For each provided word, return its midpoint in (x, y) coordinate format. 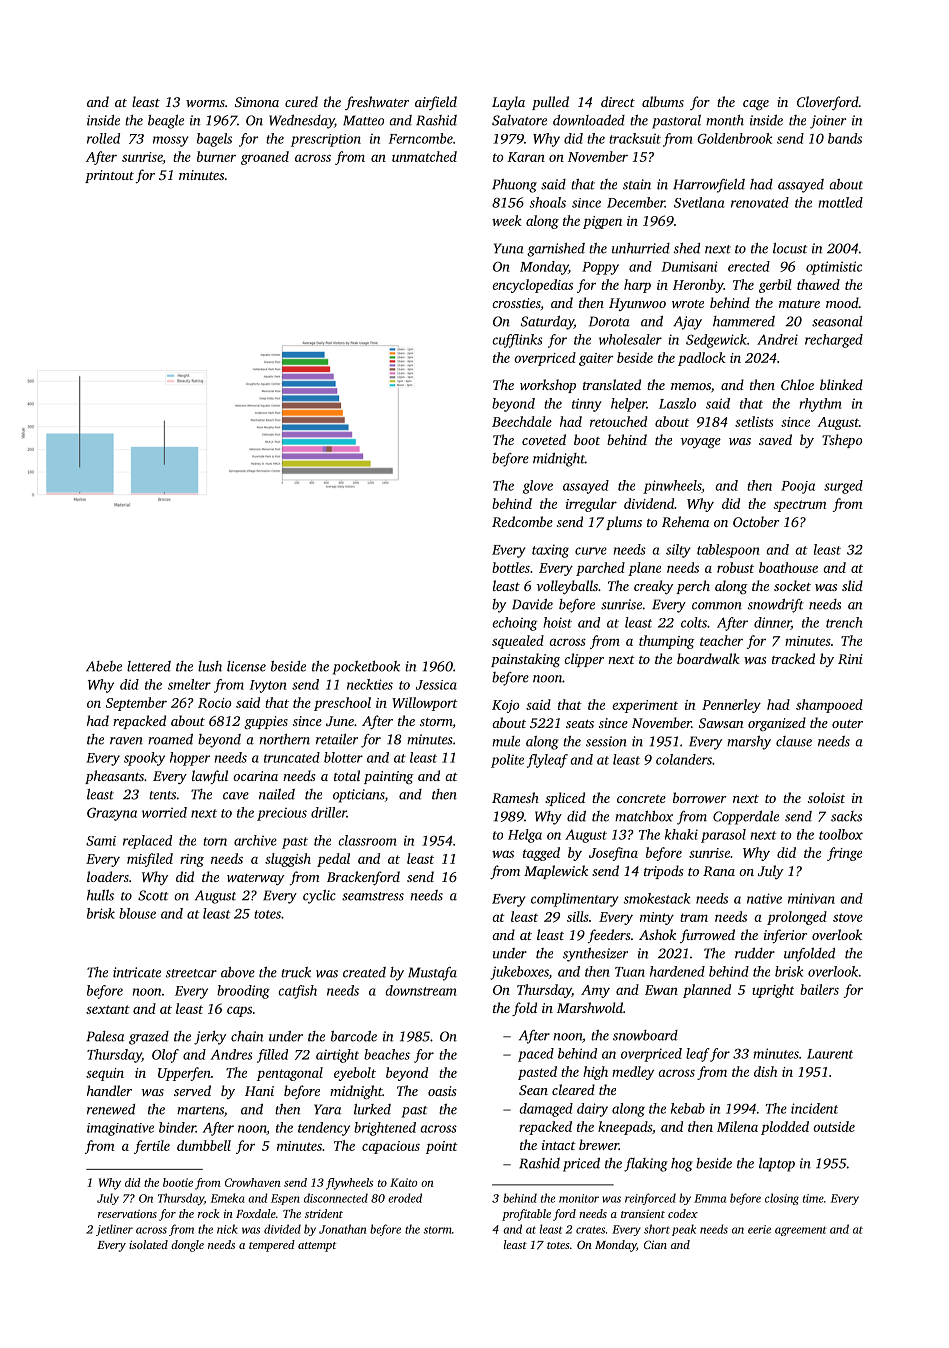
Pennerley (731, 706)
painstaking (525, 660)
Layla (508, 103)
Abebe (104, 666)
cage (756, 105)
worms (205, 103)
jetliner (114, 1230)
